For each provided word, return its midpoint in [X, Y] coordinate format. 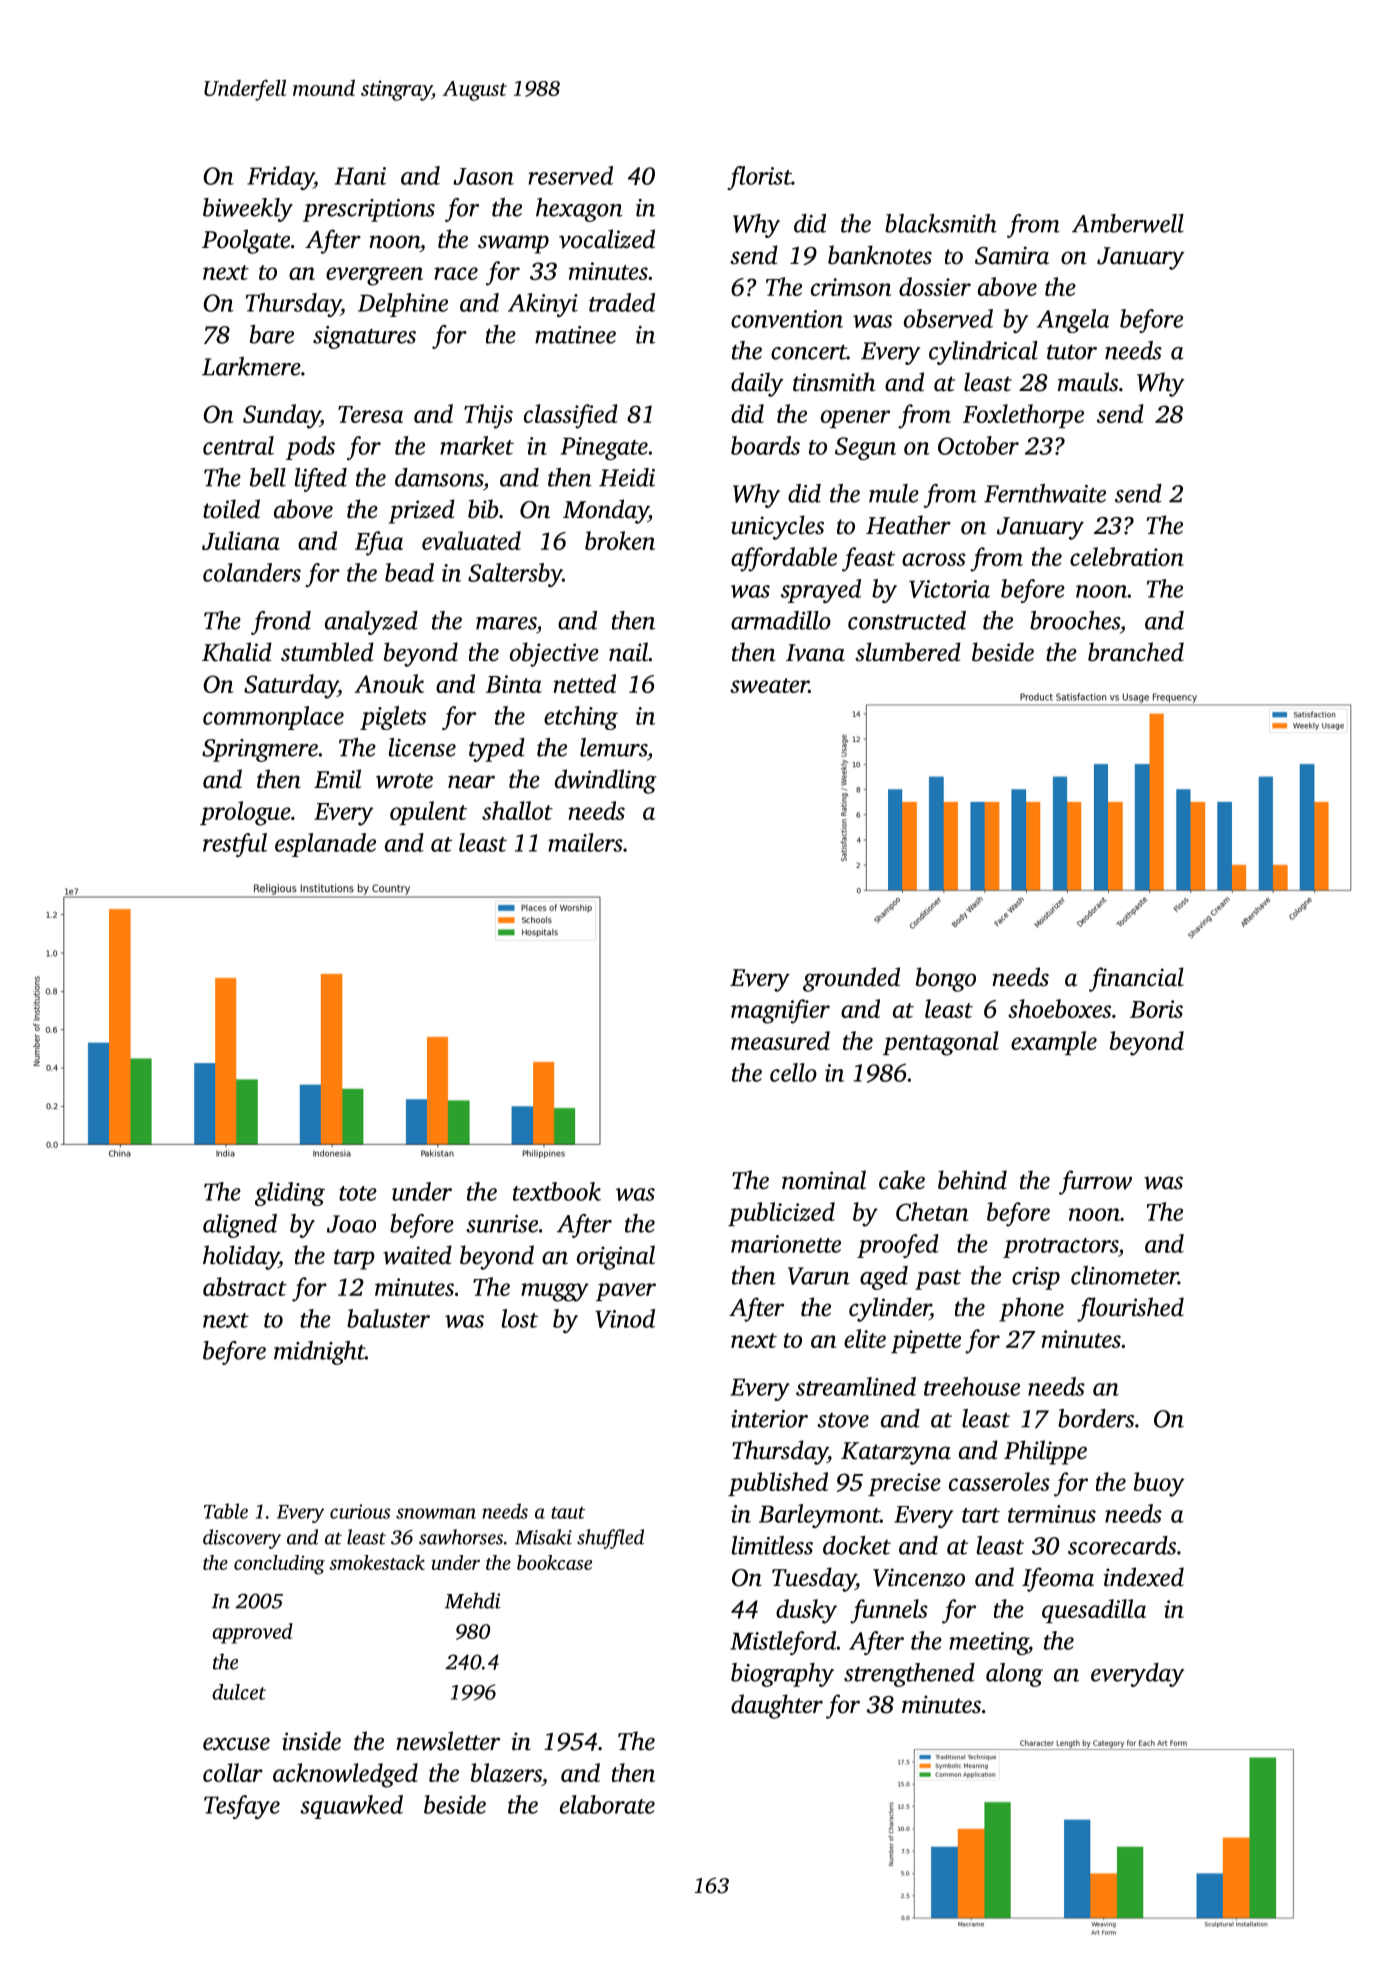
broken [620, 540]
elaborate [607, 1804]
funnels [889, 1611]
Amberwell [1128, 223]
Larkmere [251, 366]
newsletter [448, 1741]
